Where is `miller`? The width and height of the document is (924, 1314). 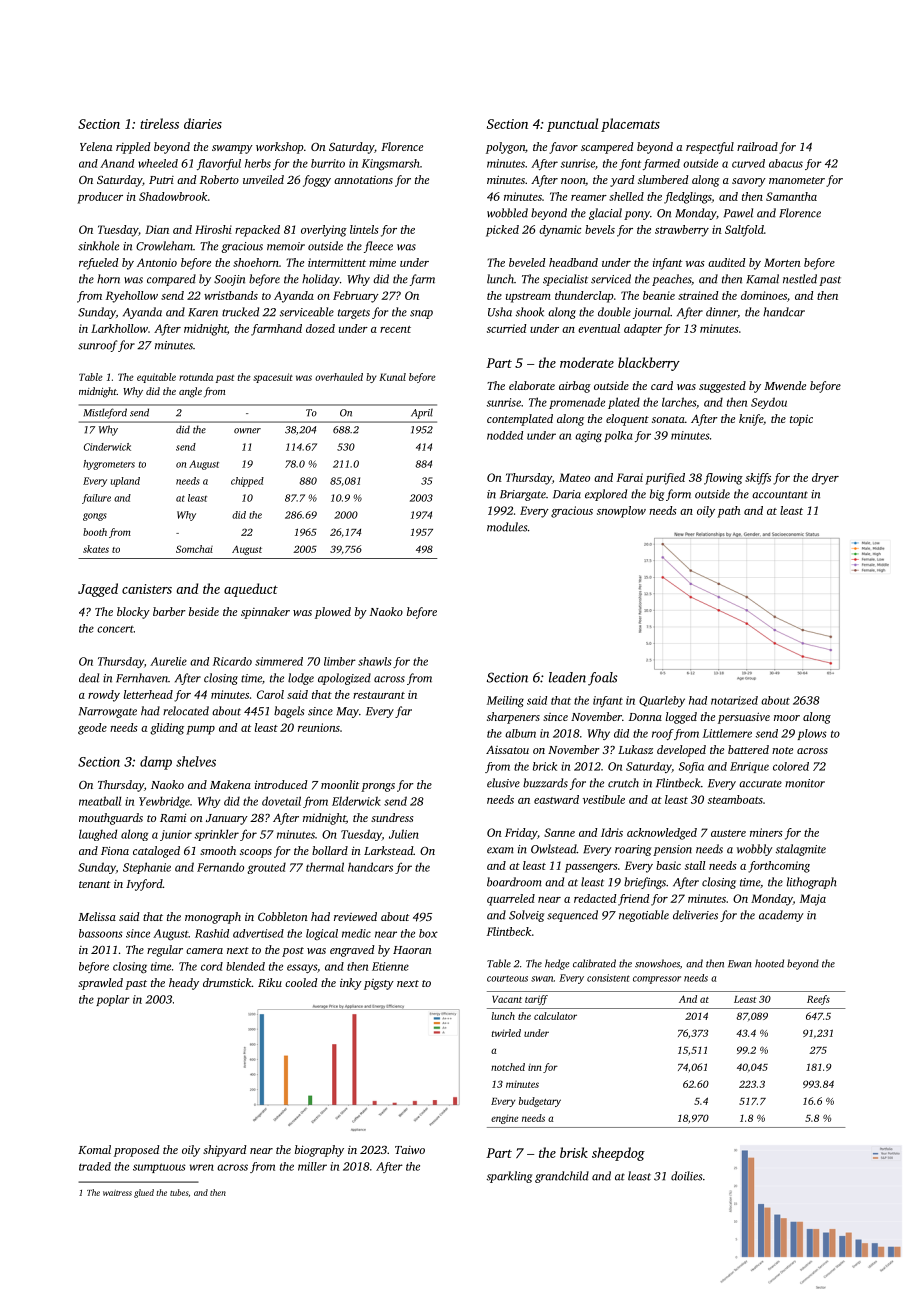 miller is located at coordinates (312, 1166).
